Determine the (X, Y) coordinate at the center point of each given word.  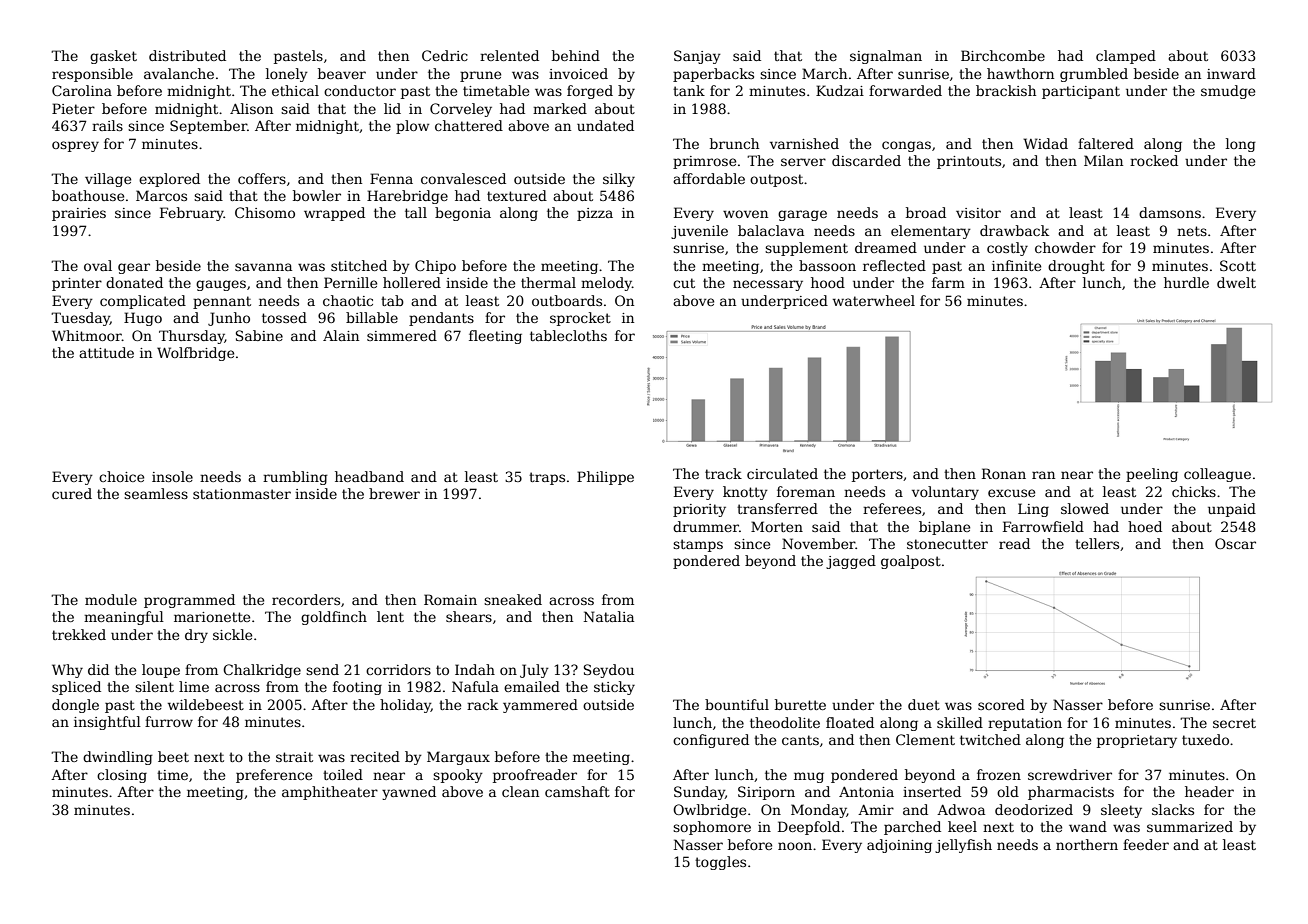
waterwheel (874, 300)
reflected (894, 265)
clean (520, 791)
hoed (1145, 526)
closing (122, 776)
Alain (341, 335)
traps (547, 478)
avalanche (179, 73)
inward (1231, 73)
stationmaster (242, 494)
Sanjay (697, 57)
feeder (1146, 844)
